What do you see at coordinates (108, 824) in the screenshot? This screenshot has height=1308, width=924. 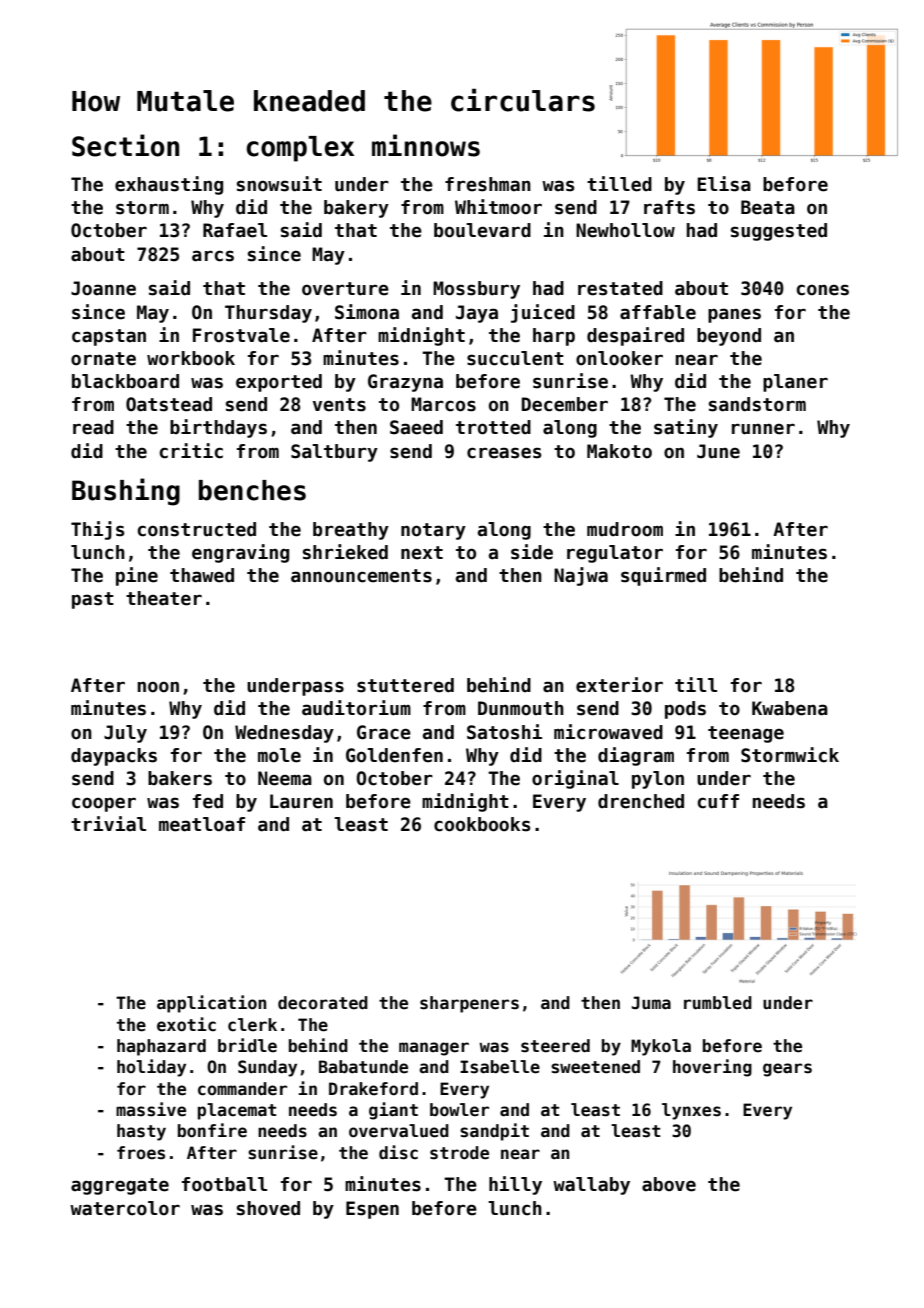 I see `trivial` at bounding box center [108, 824].
